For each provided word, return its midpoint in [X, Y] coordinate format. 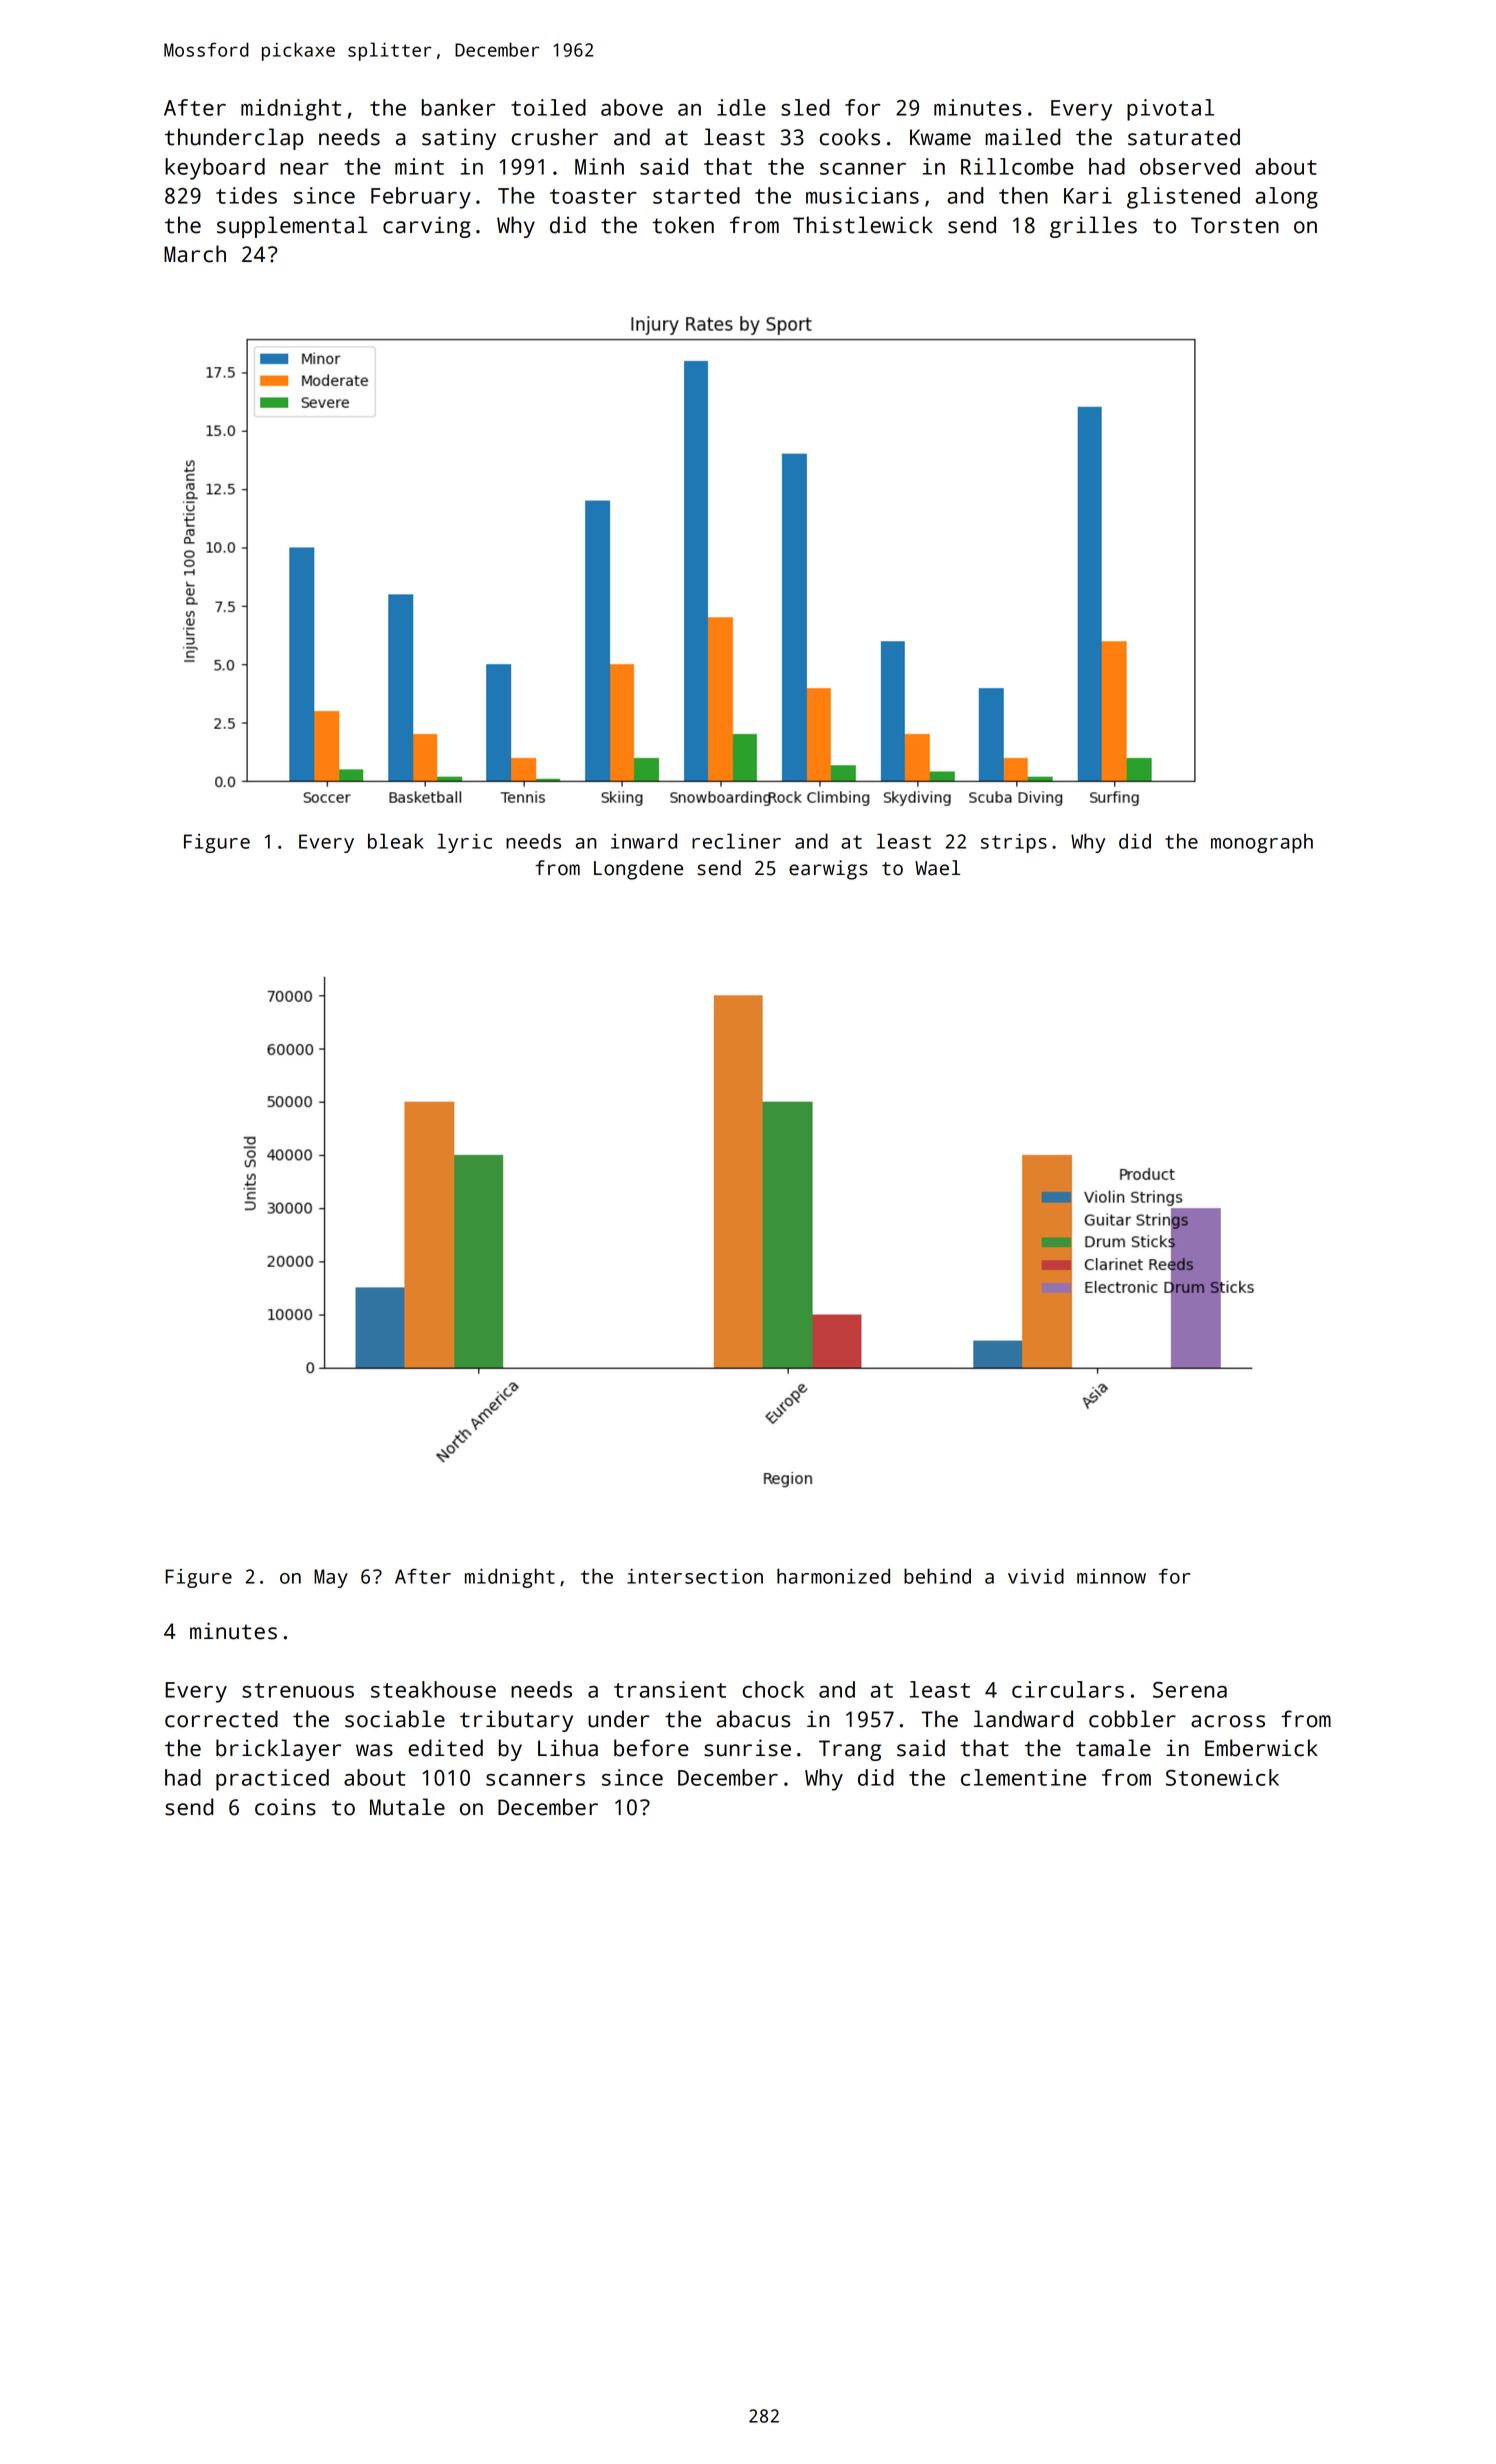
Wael [937, 868]
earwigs [828, 870]
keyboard [215, 169]
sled [805, 107]
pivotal [1170, 110]
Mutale [407, 1807]
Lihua [568, 1748]
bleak [396, 841]
